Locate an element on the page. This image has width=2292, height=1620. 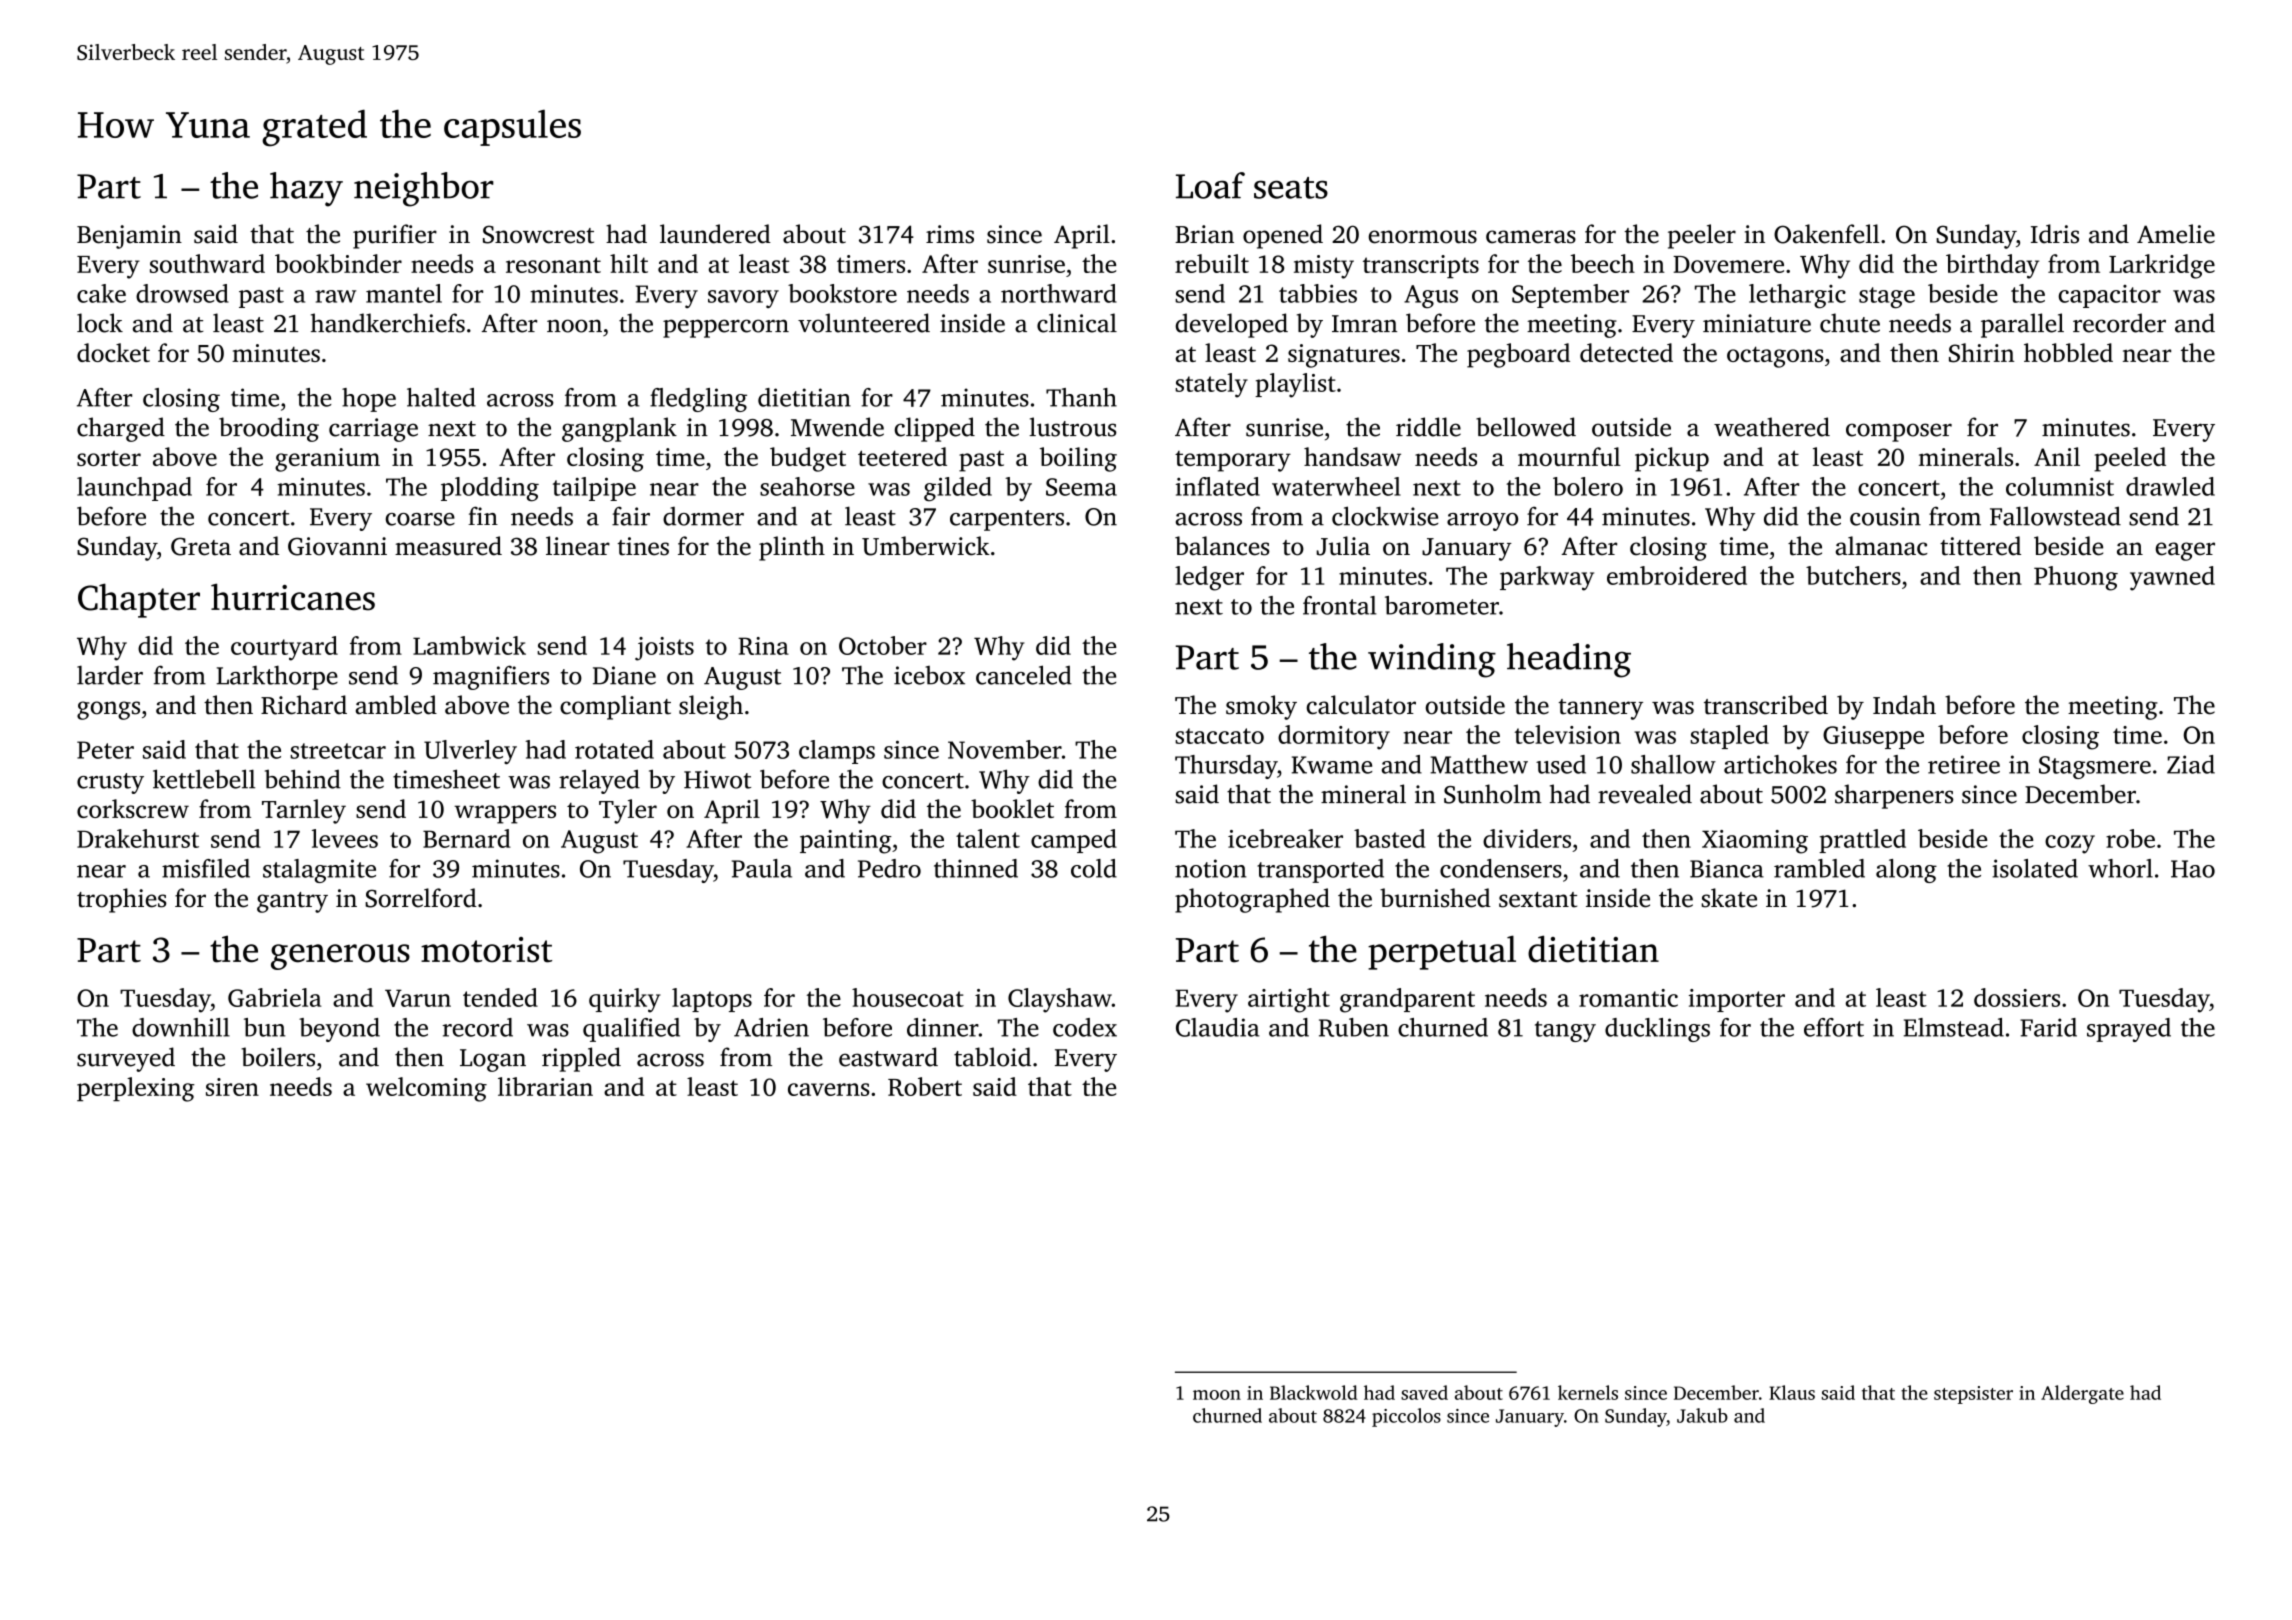
moon is located at coordinates (1217, 1395).
